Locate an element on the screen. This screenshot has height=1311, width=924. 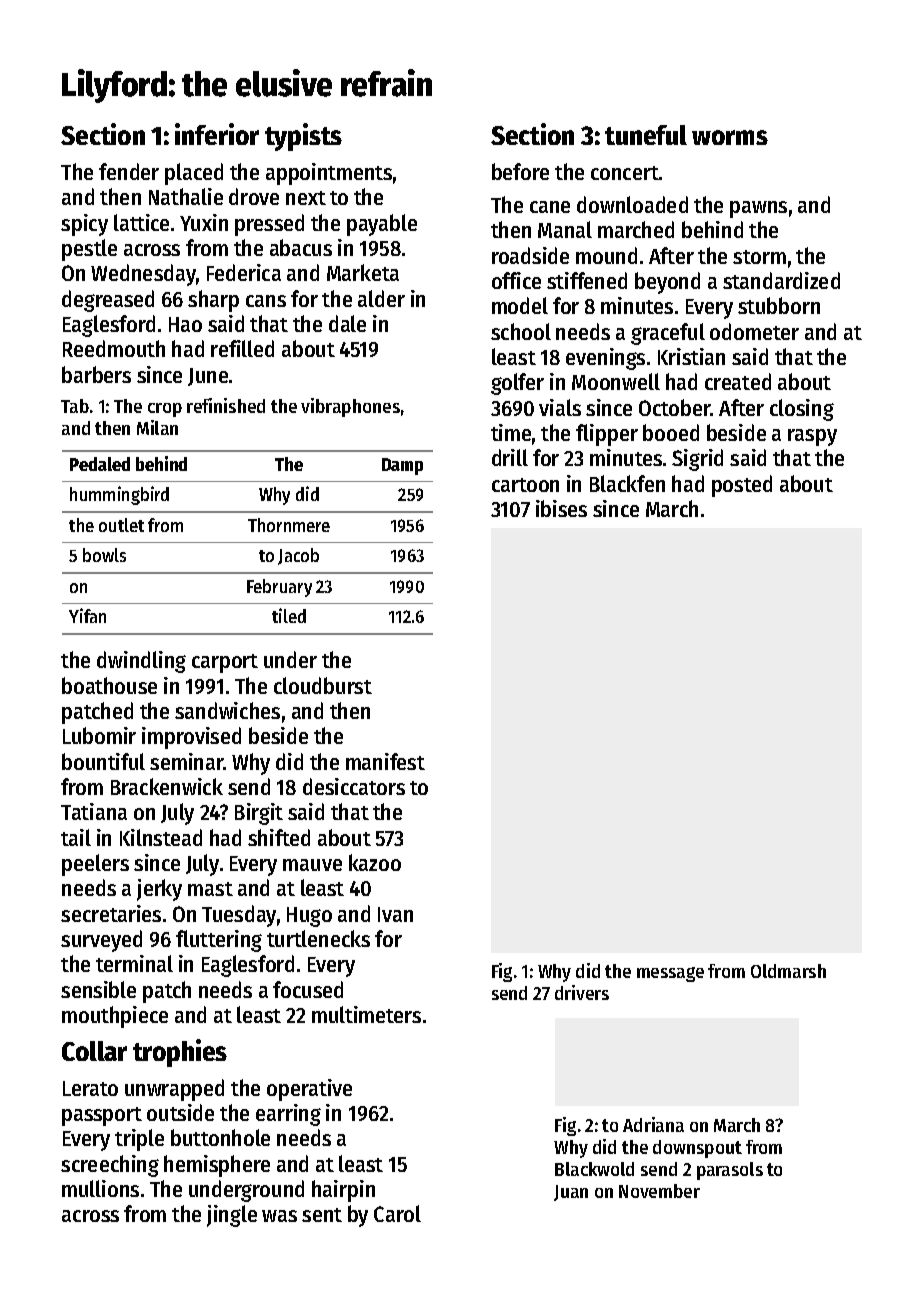
hairpin is located at coordinates (343, 1191).
